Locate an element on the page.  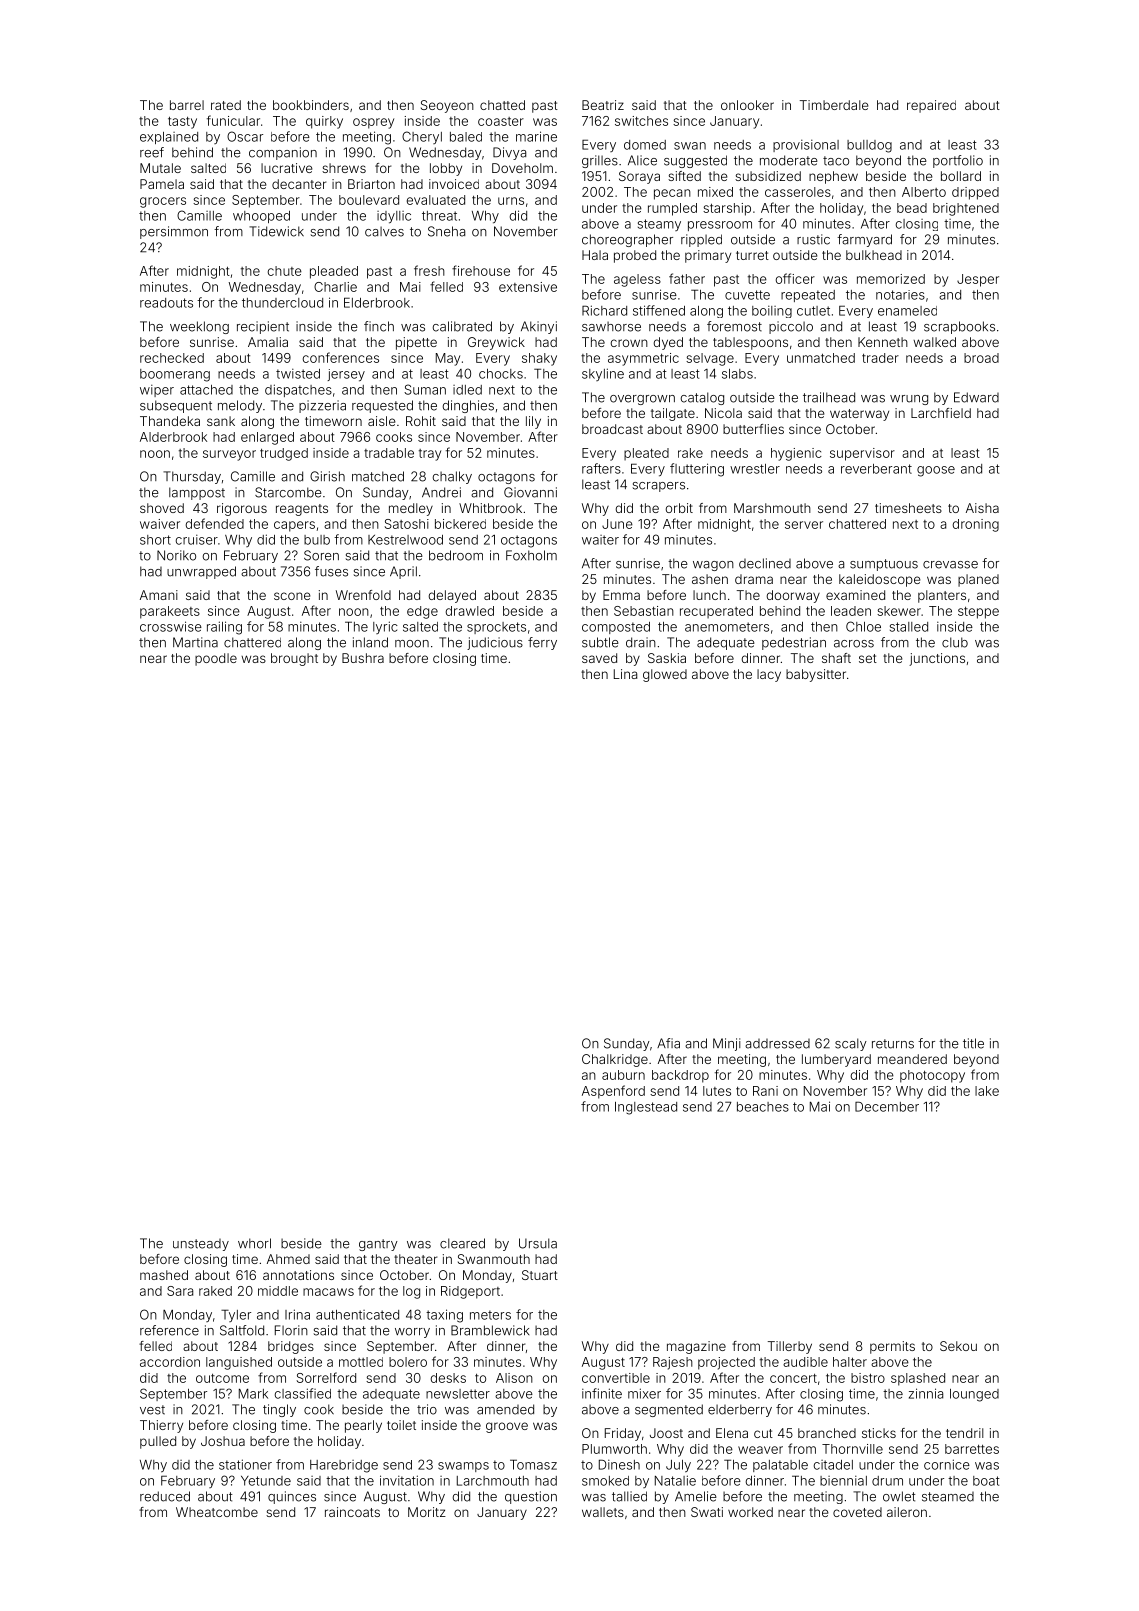
suggested is located at coordinates (695, 161).
